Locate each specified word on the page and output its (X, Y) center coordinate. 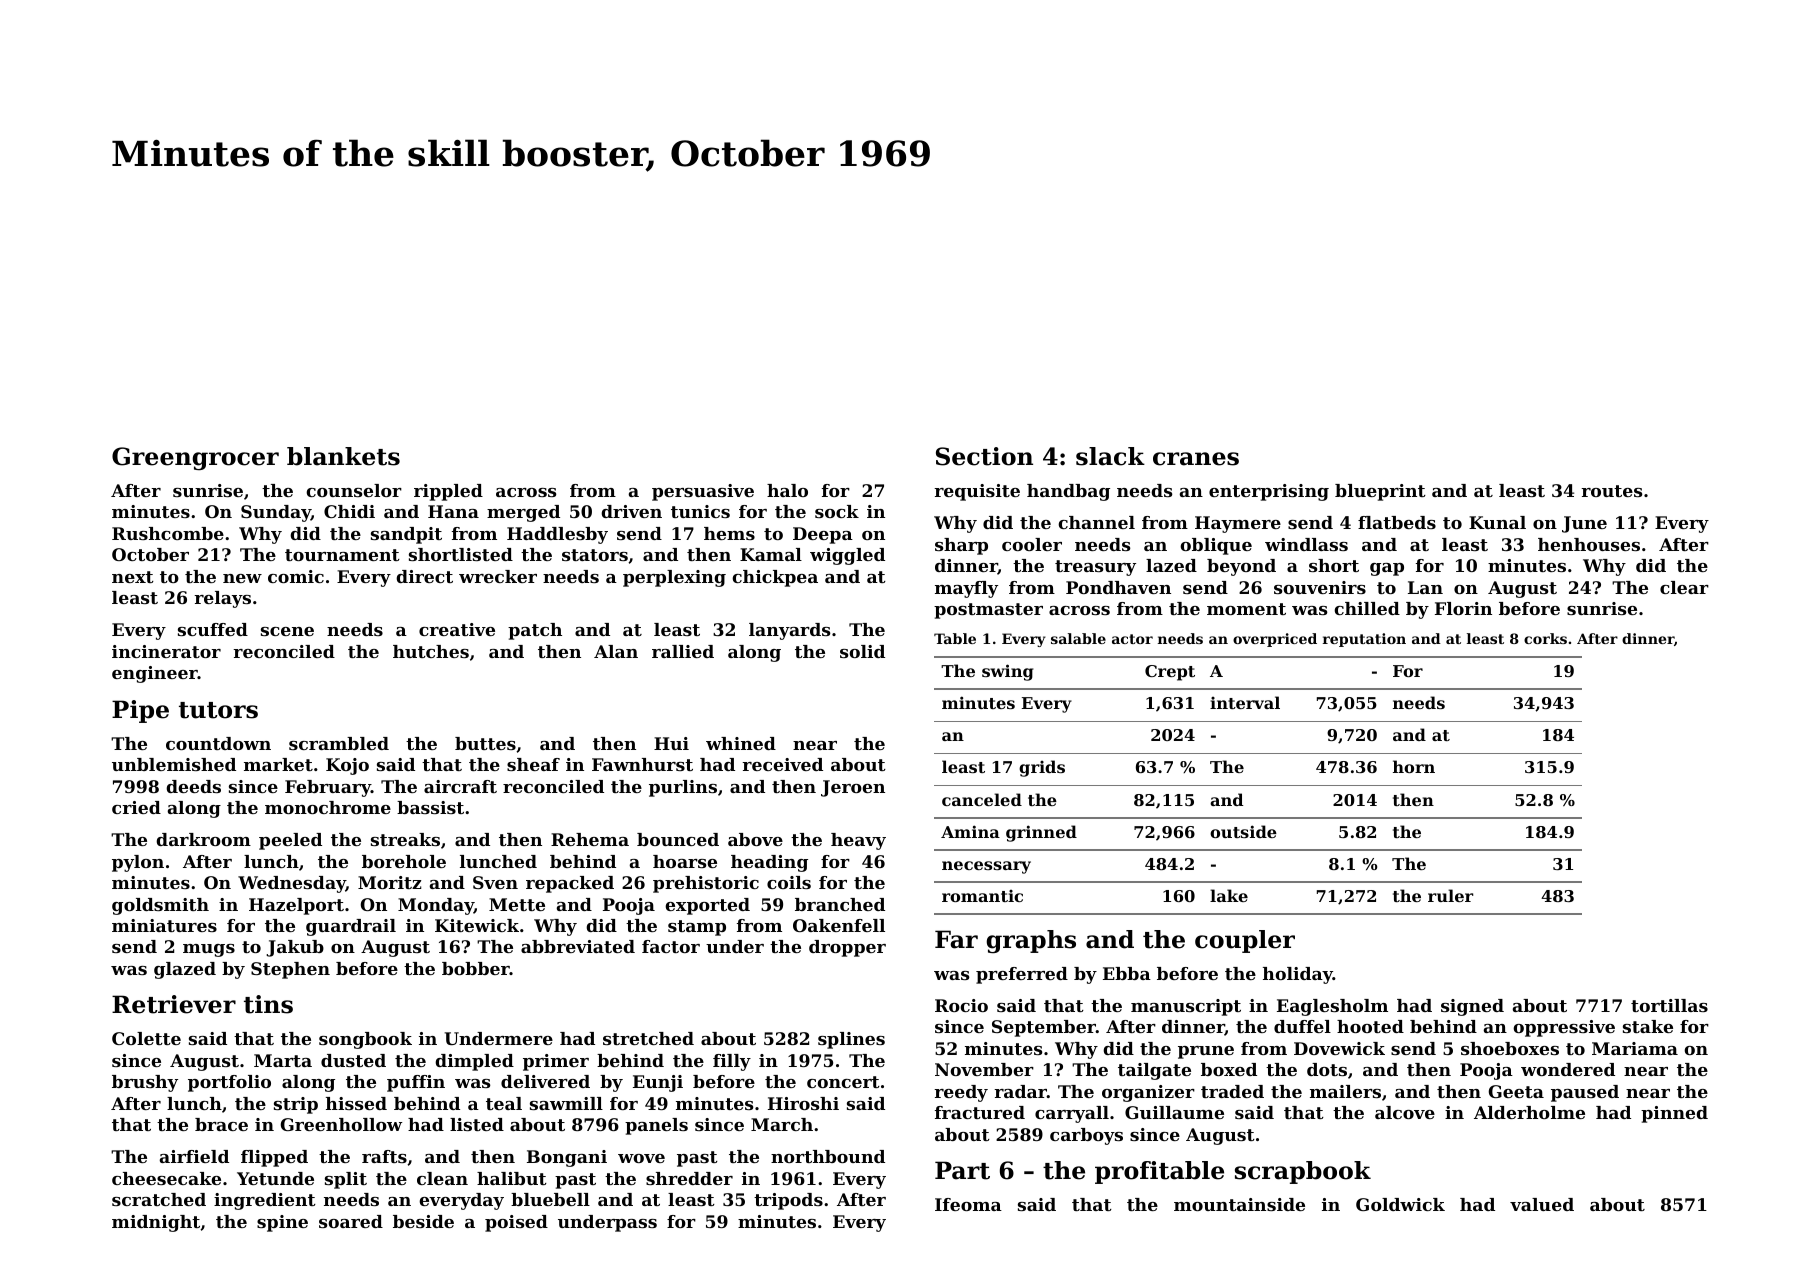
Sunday (276, 513)
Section (984, 456)
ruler (1450, 895)
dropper (847, 948)
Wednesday (292, 884)
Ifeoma (968, 1204)
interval (1245, 702)
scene (287, 631)
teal (504, 1103)
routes (1612, 491)
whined (741, 743)
